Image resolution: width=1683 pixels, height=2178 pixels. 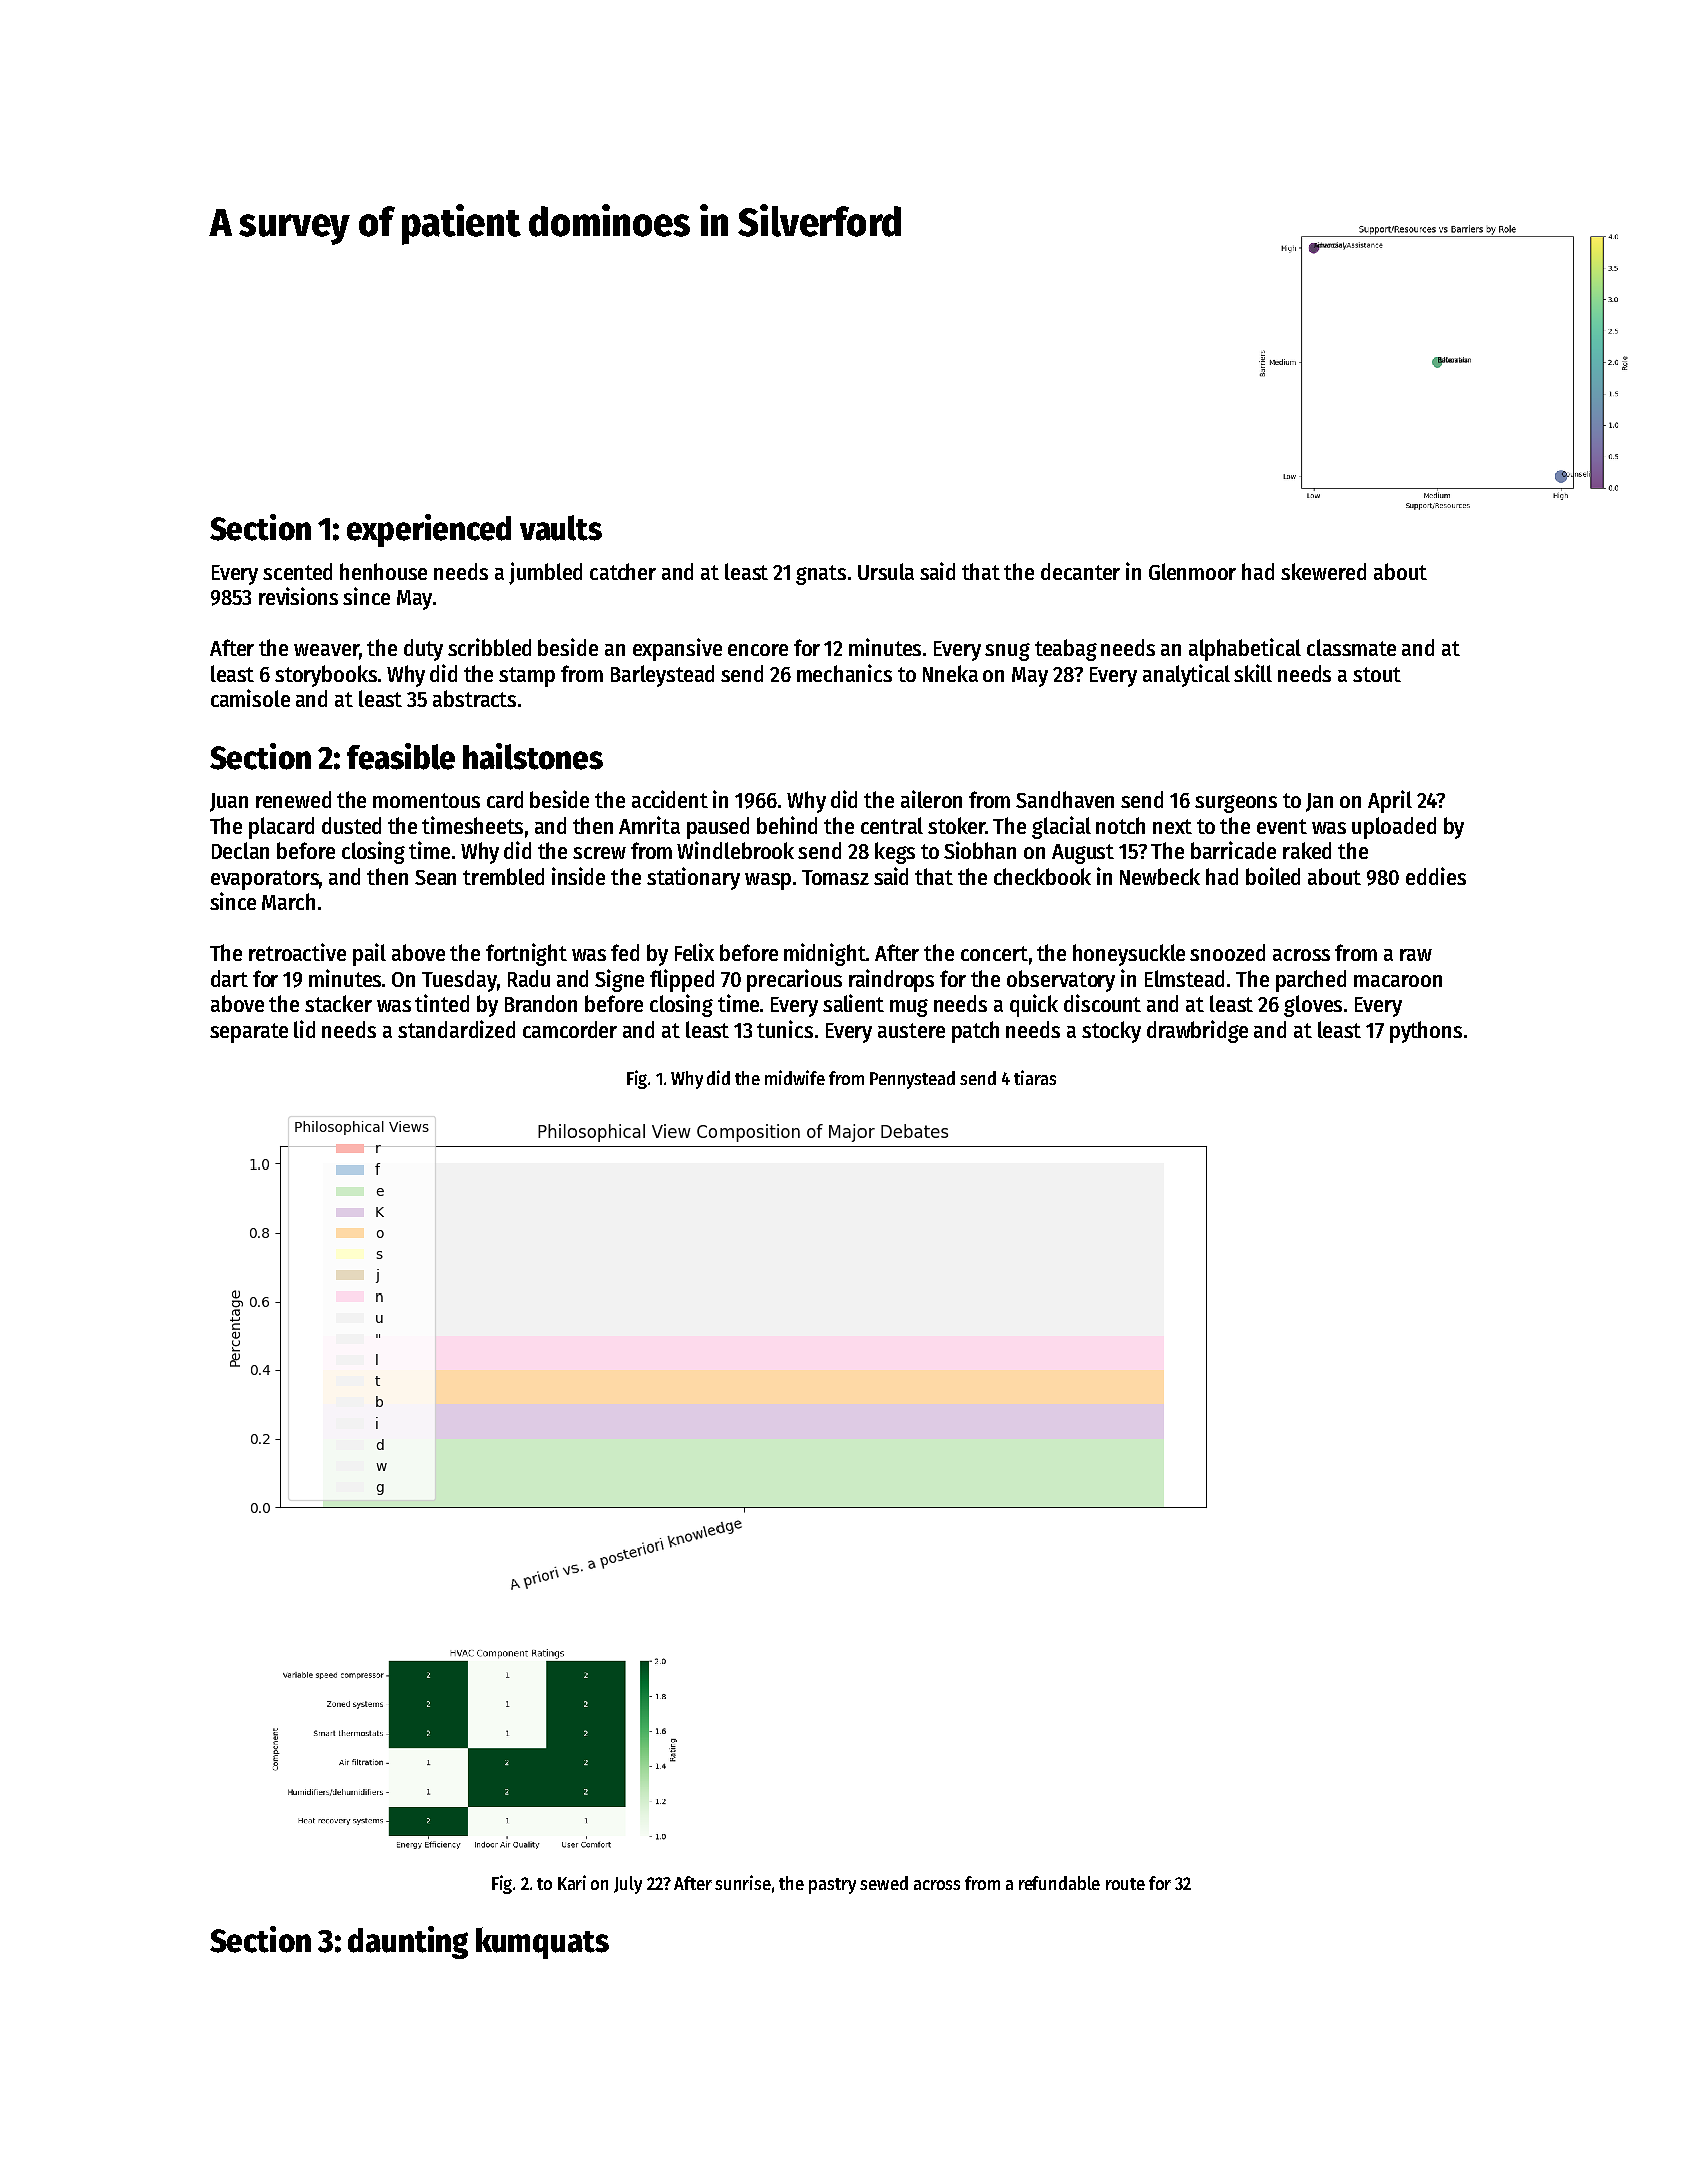 What do you see at coordinates (1059, 1883) in the screenshot?
I see `refundable` at bounding box center [1059, 1883].
